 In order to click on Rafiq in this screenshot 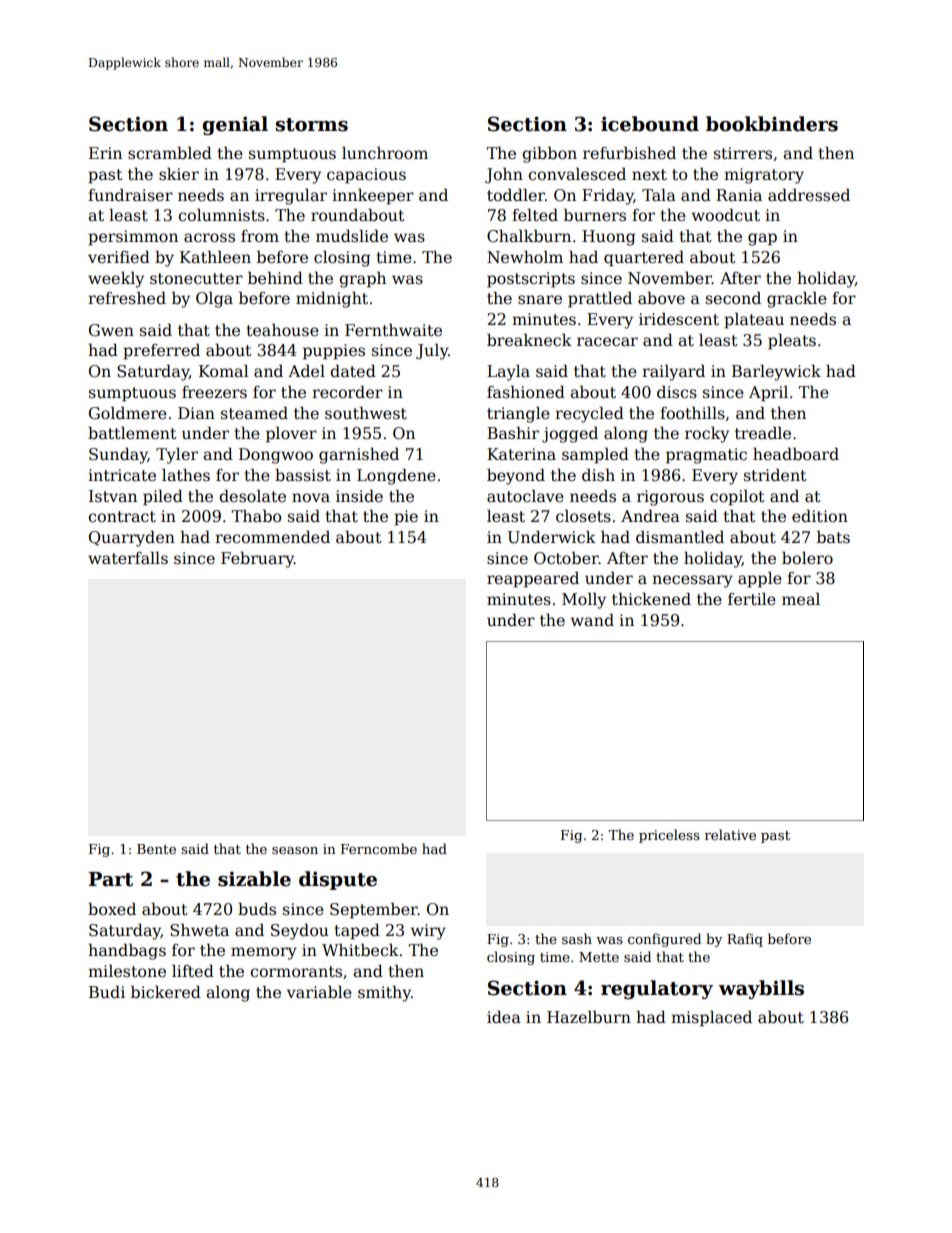, I will do `click(745, 940)`.
